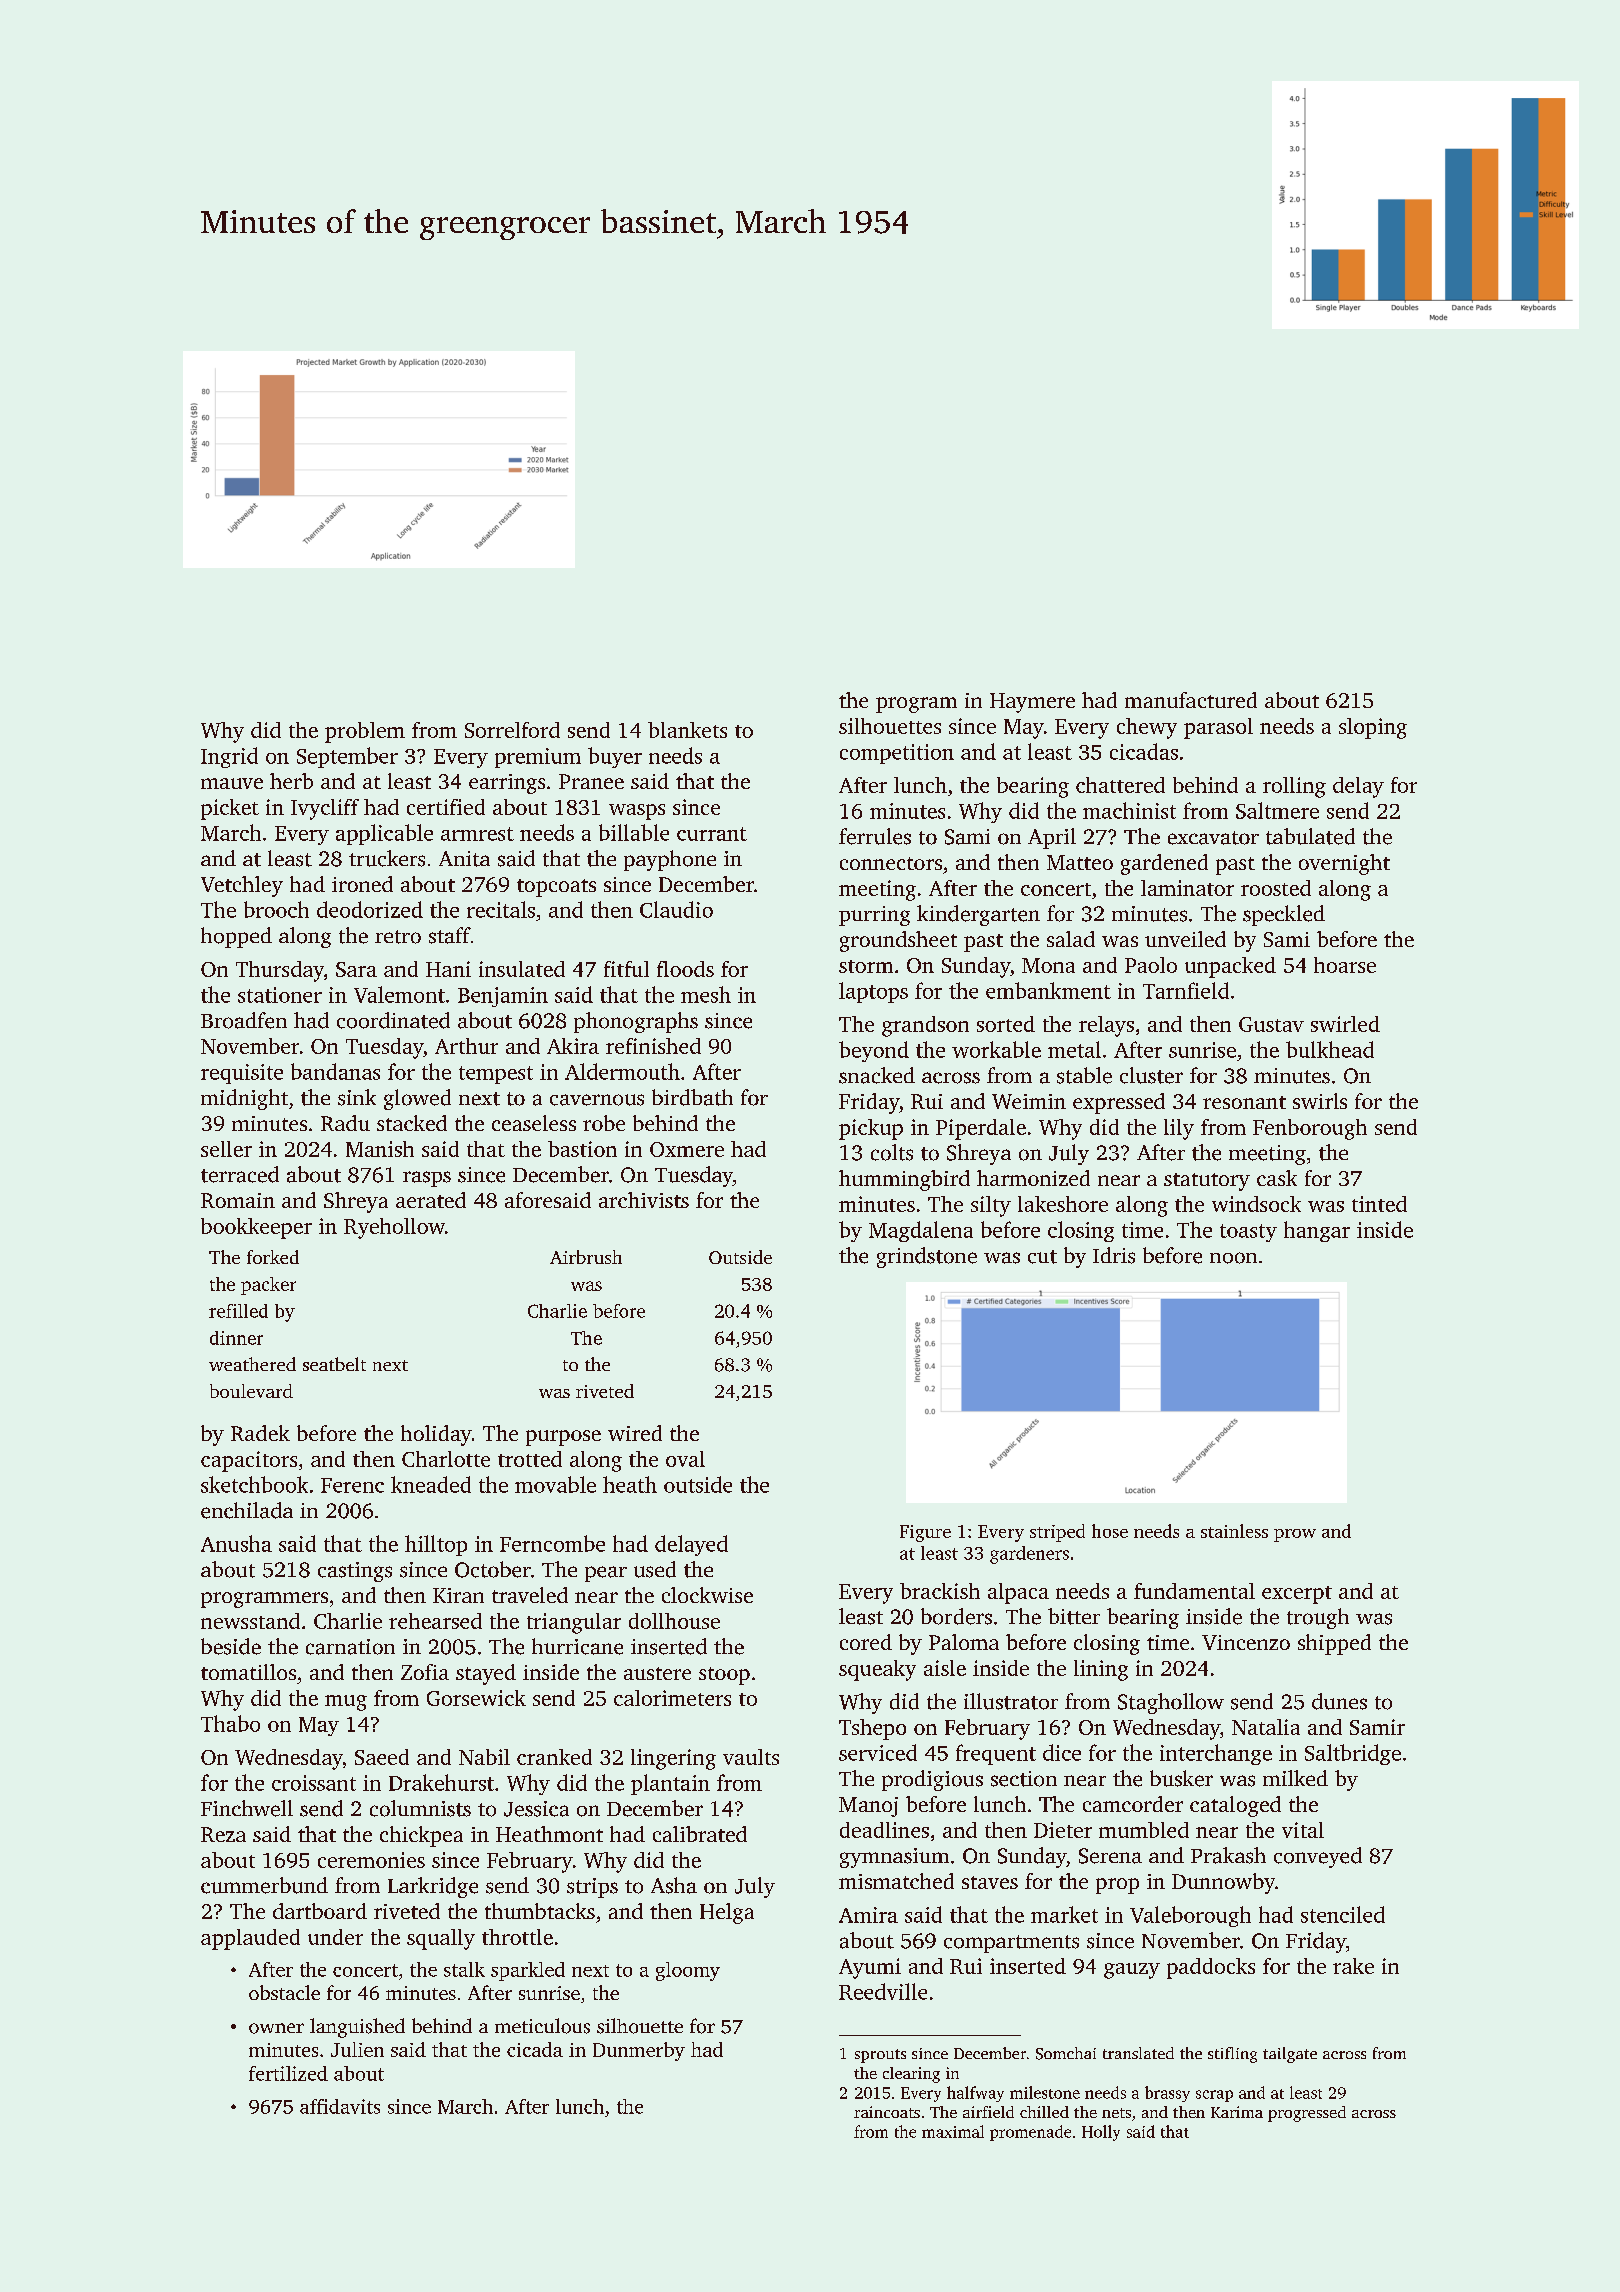 The width and height of the image is (1620, 2292). Describe the element at coordinates (365, 732) in the image. I see `problem` at that location.
